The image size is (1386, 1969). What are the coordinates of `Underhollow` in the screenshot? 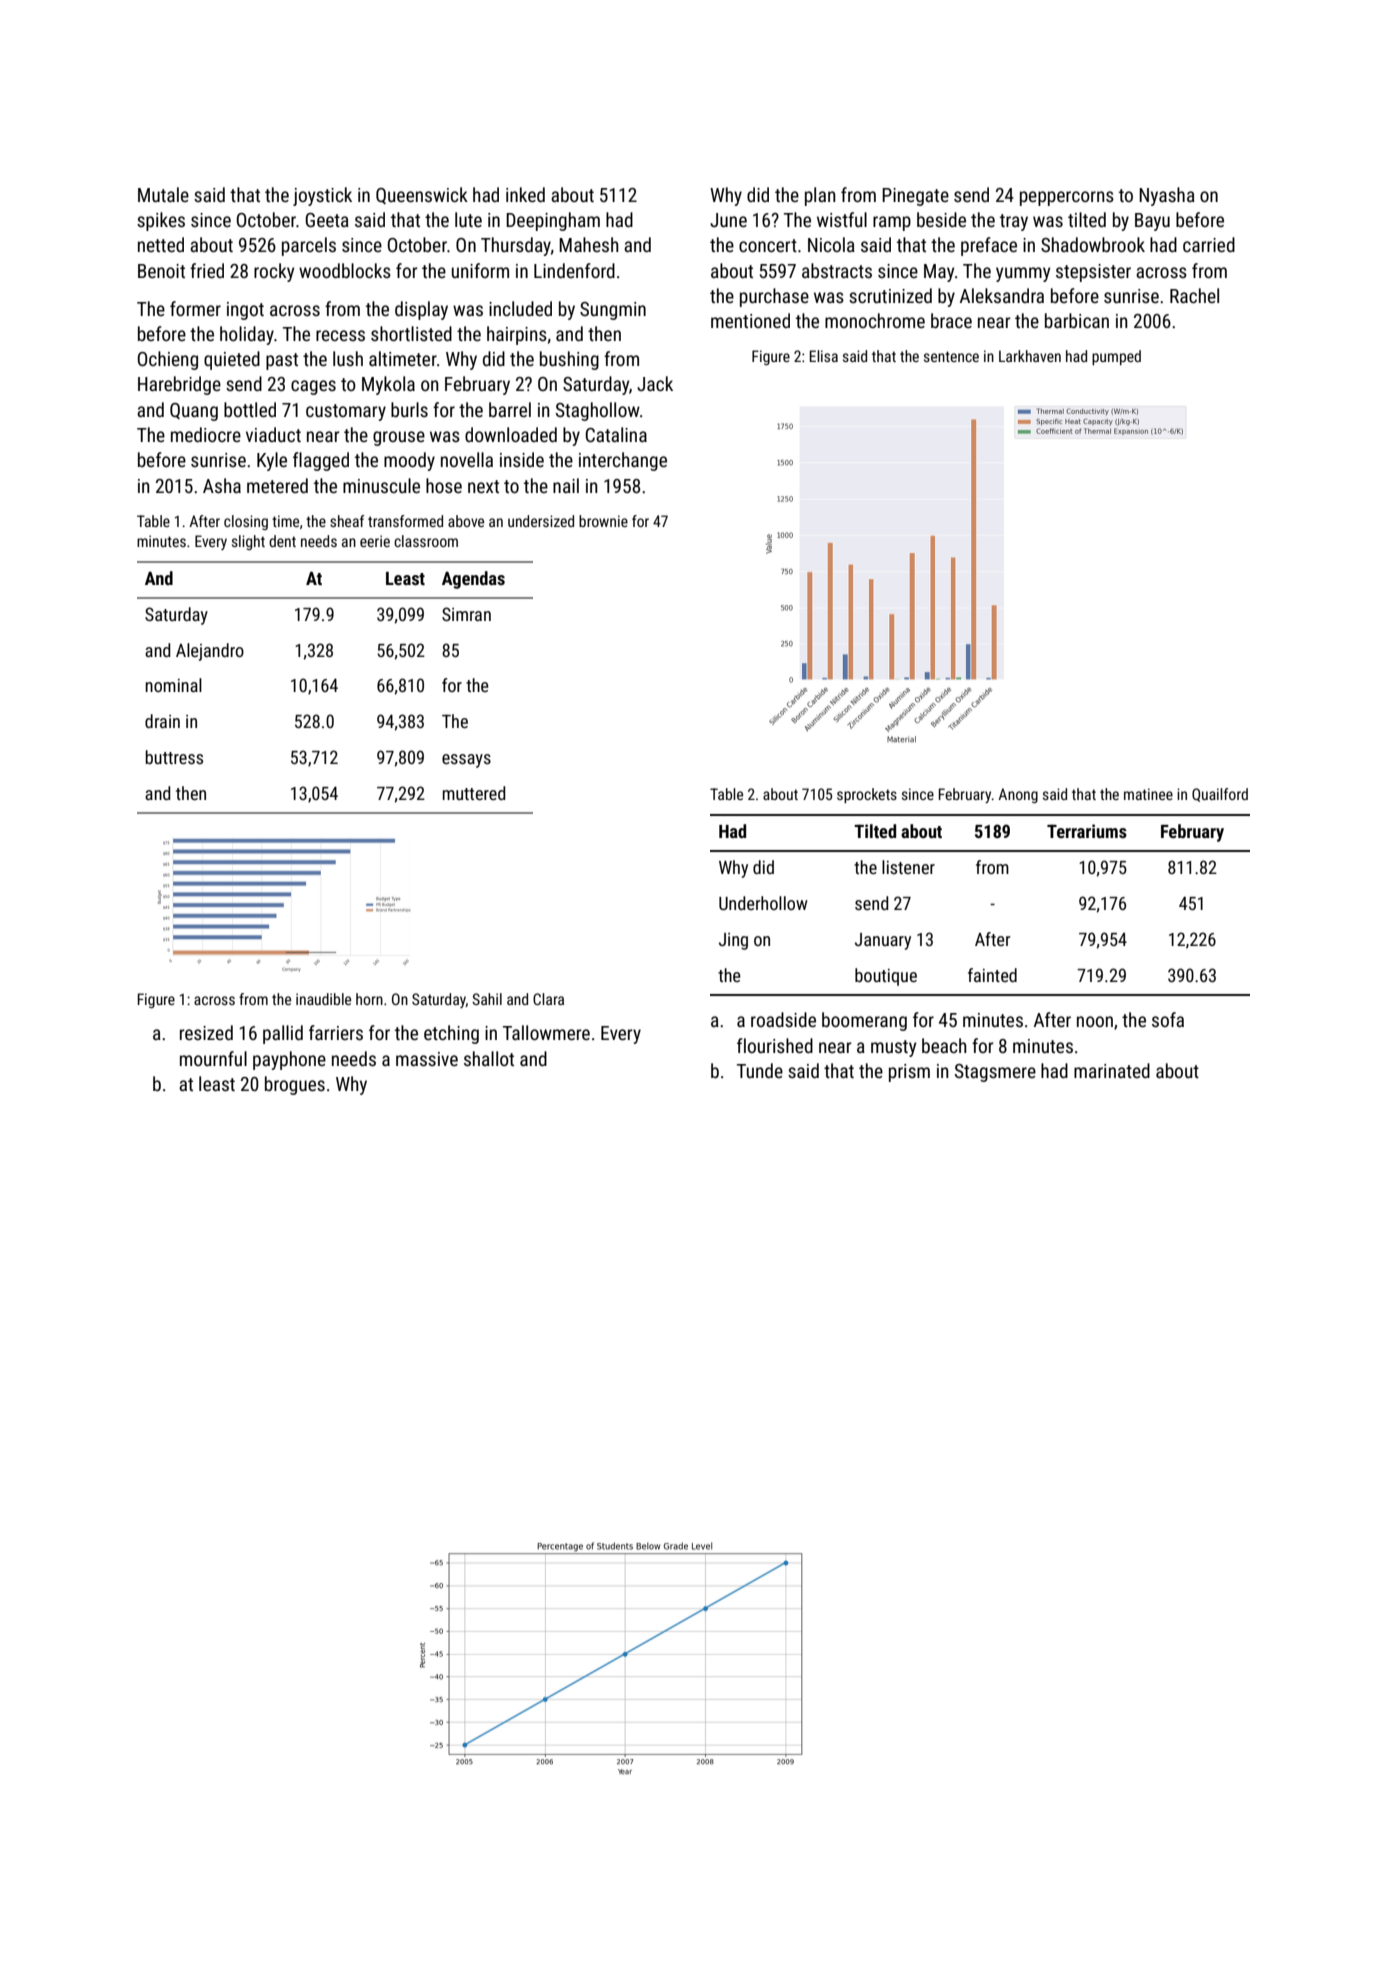 It's located at (763, 903).
